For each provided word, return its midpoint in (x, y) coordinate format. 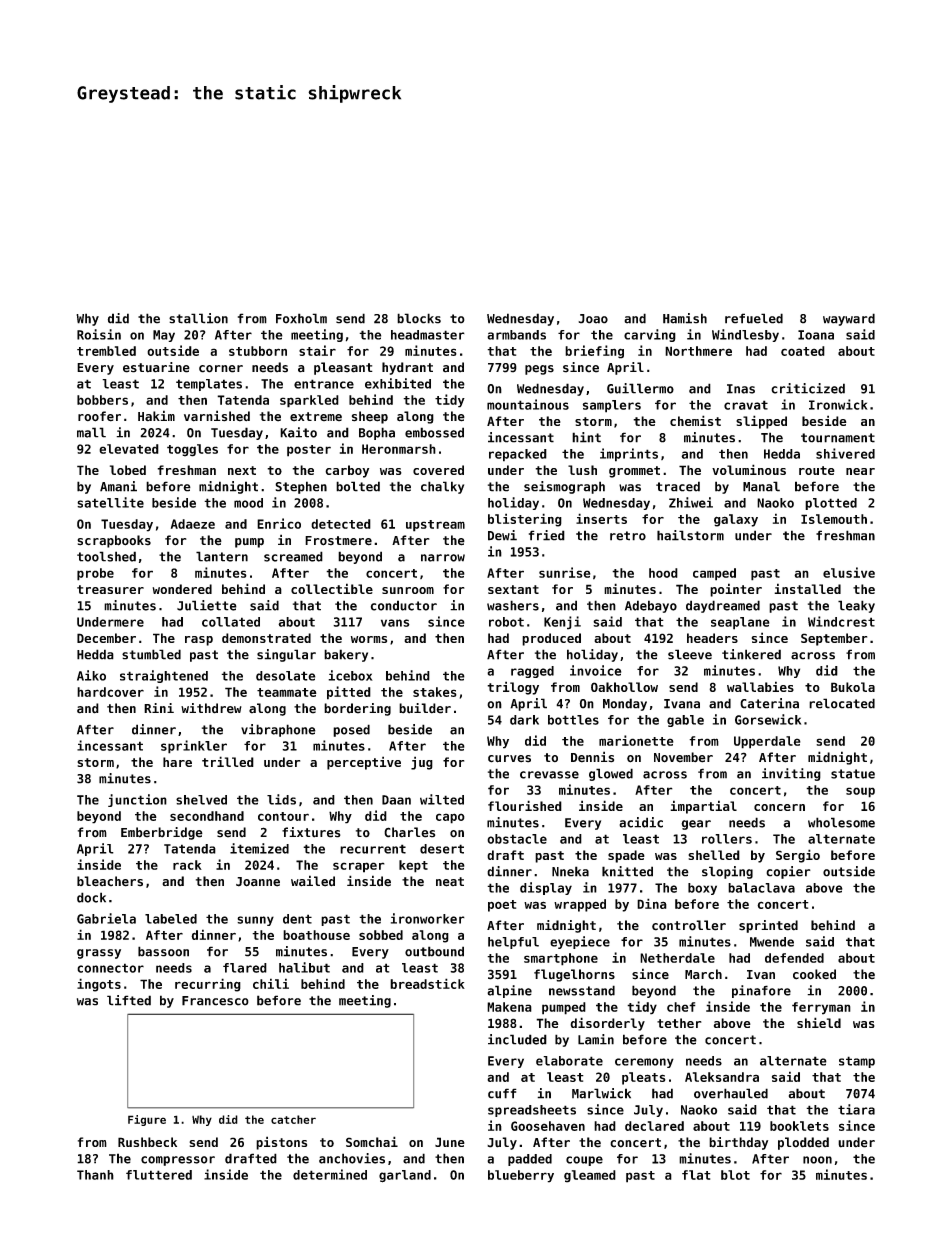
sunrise (565, 572)
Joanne (258, 882)
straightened (164, 676)
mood (248, 503)
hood (663, 573)
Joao (593, 319)
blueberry (521, 1176)
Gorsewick (768, 719)
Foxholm (301, 318)
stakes (435, 692)
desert (442, 849)
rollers (727, 839)
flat (696, 1175)
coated (803, 351)
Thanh (95, 1175)
